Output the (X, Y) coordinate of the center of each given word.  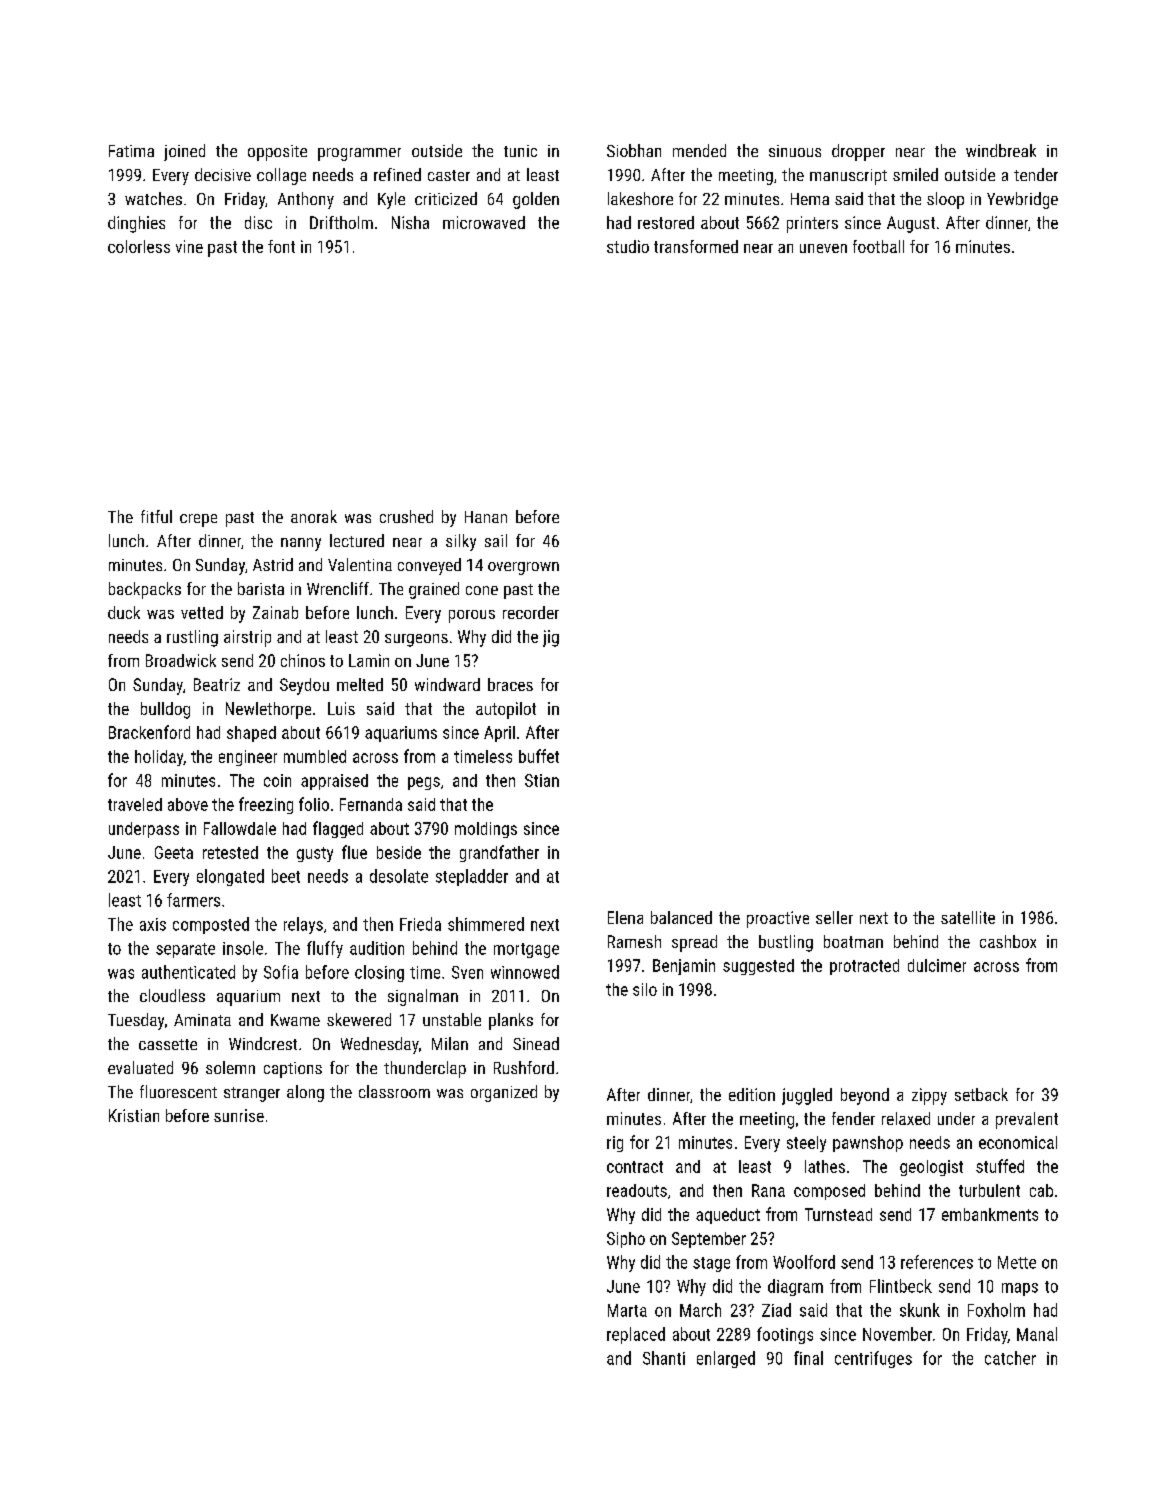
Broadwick (181, 660)
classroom (394, 1091)
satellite (968, 917)
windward (447, 684)
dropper (858, 152)
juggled (807, 1096)
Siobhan (634, 150)
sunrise (239, 1115)
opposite (277, 153)
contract (635, 1167)
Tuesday (136, 1021)
